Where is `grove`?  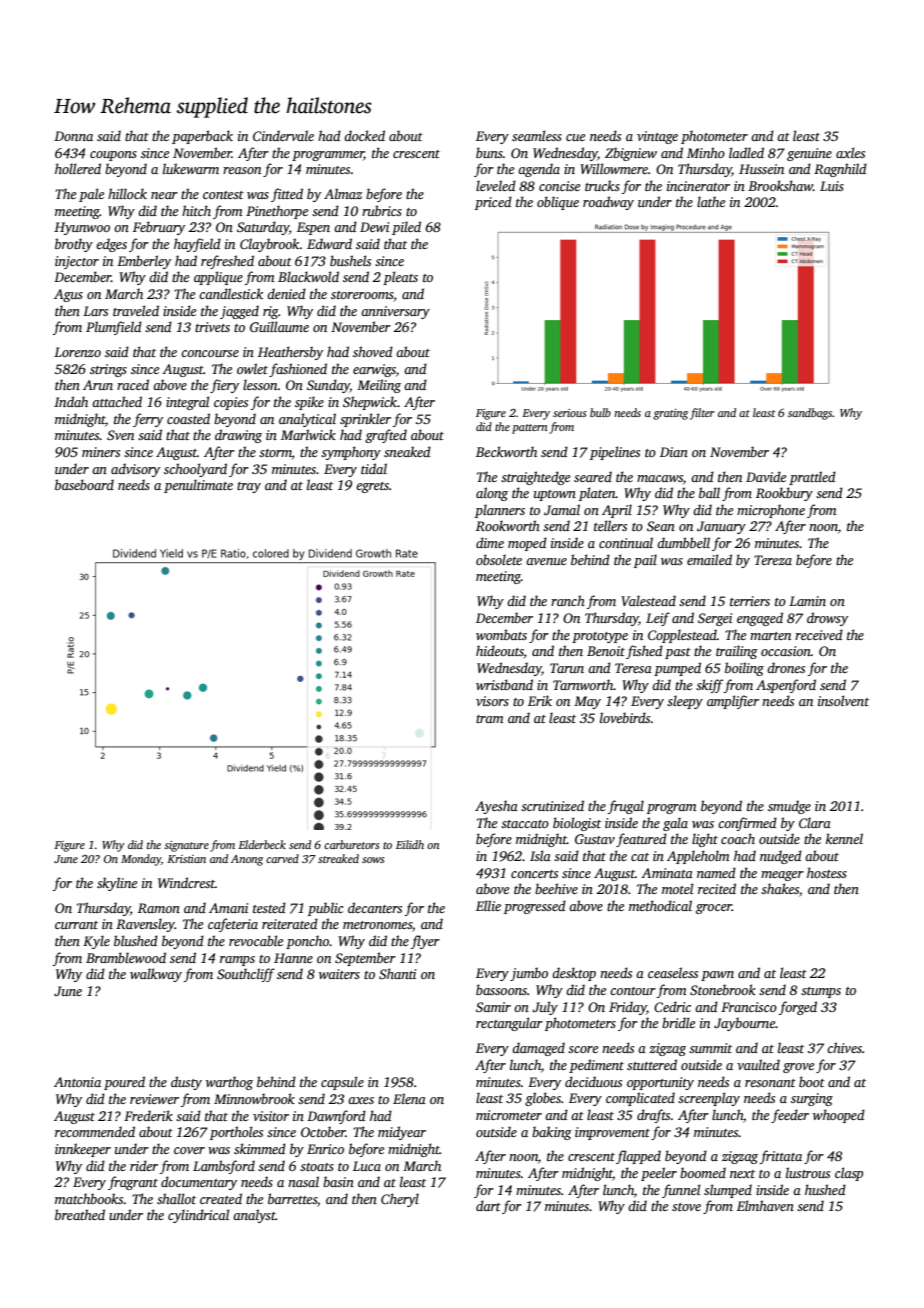
grove is located at coordinates (798, 1068).
